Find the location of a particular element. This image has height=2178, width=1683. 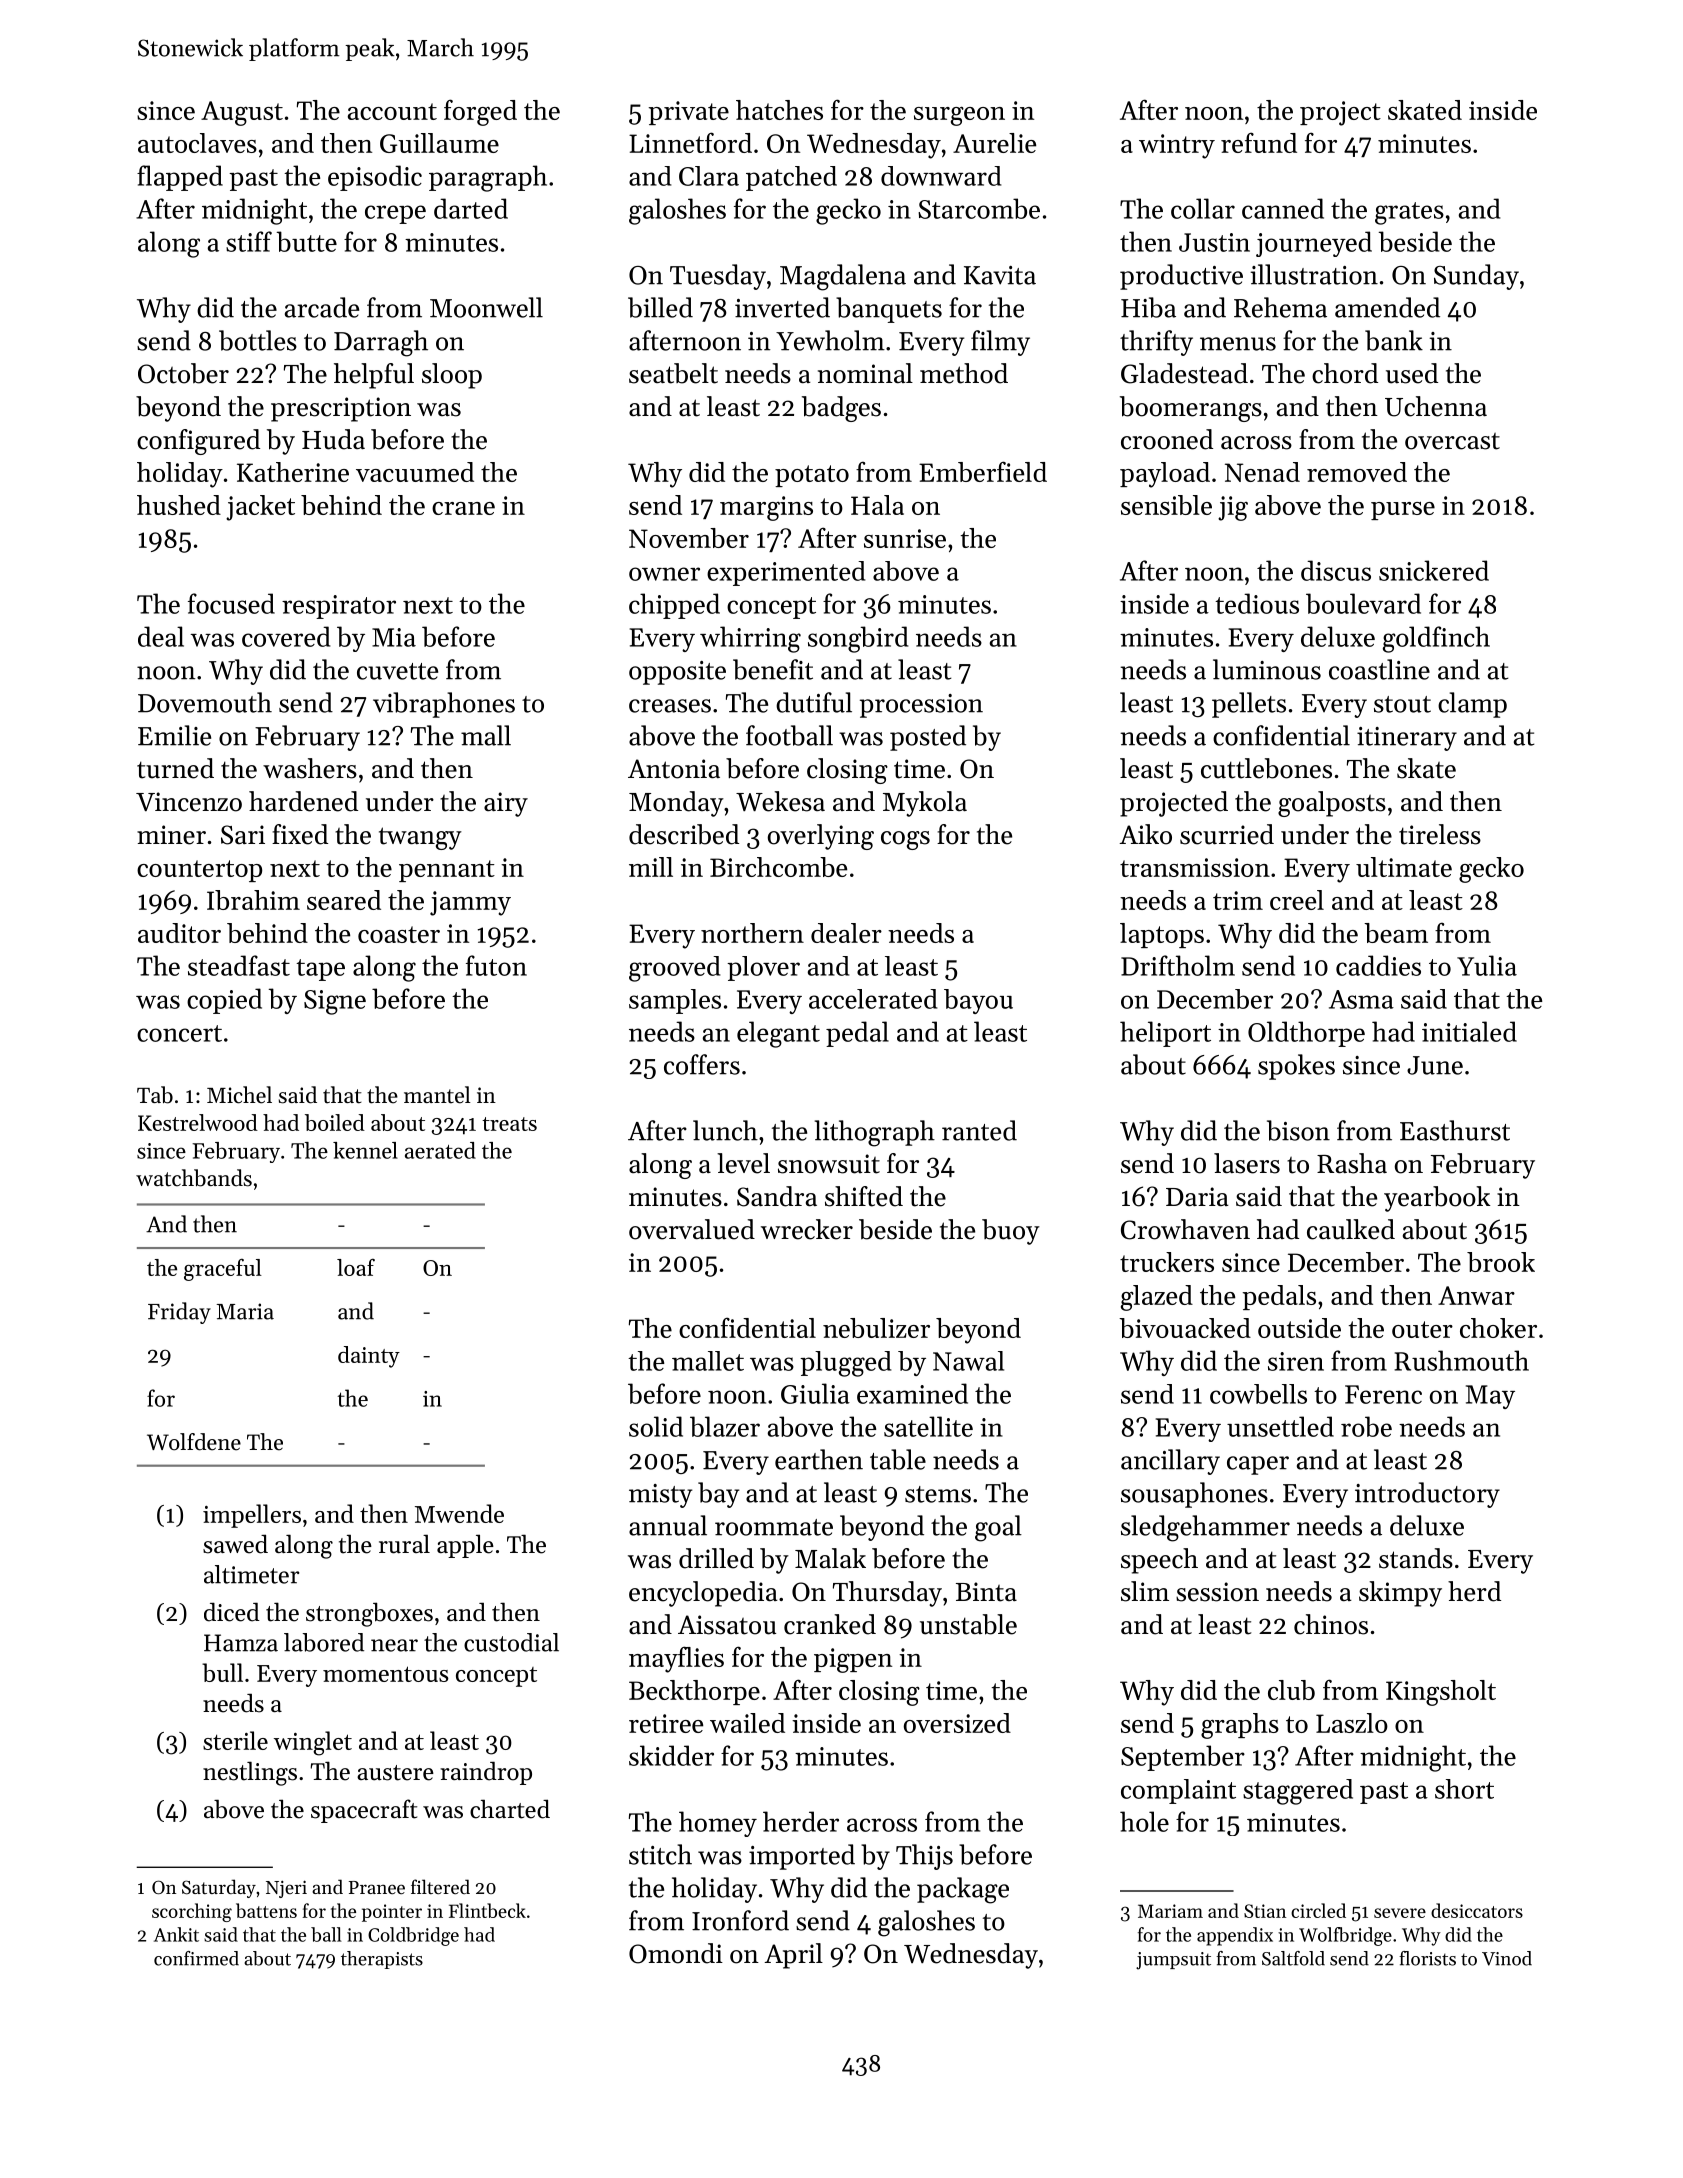

diced is located at coordinates (232, 1612).
